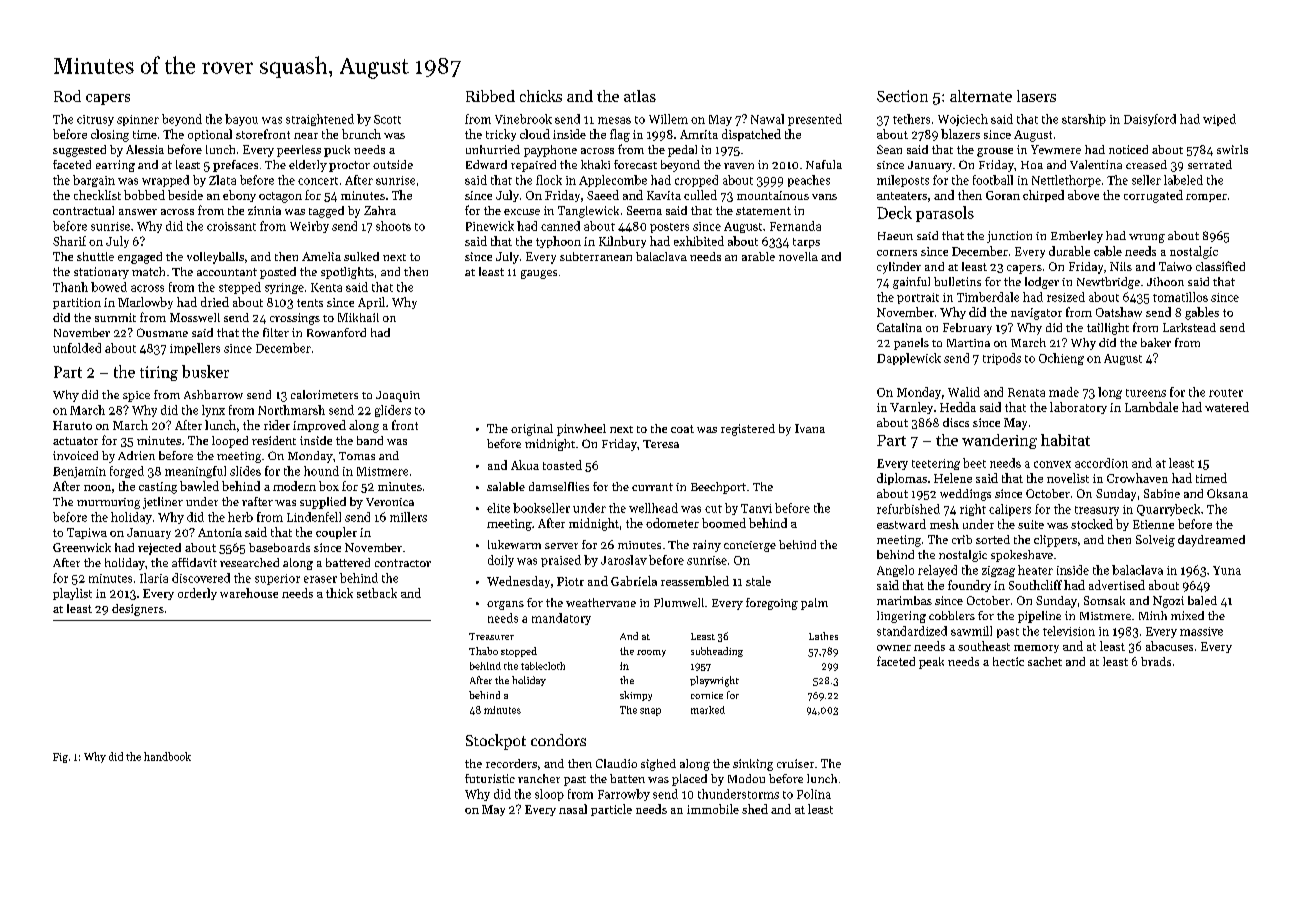 This screenshot has width=1308, height=924. Describe the element at coordinates (377, 593) in the screenshot. I see `setback` at that location.
